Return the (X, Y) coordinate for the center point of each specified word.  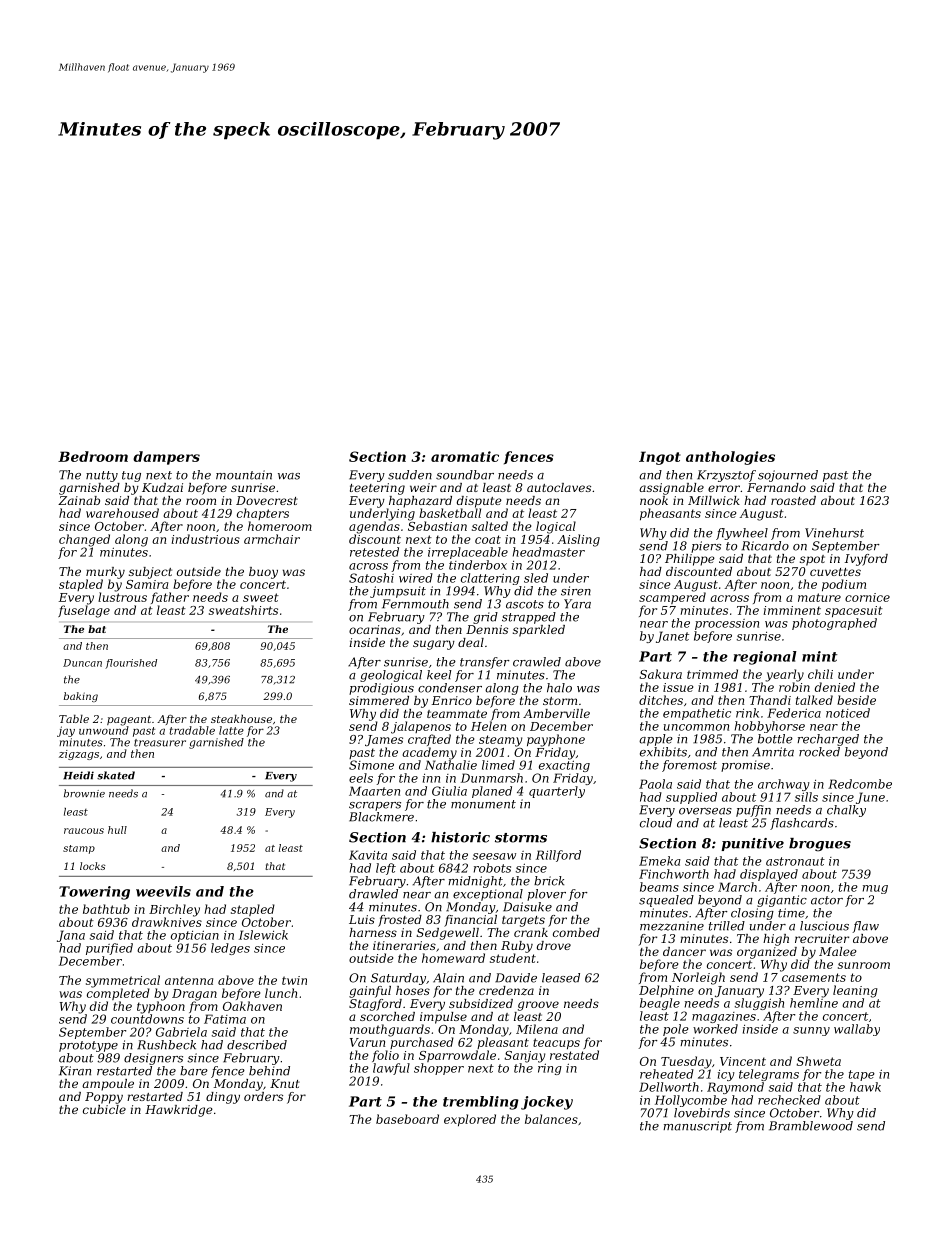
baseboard (407, 1119)
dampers (166, 458)
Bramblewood (811, 1126)
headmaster (549, 552)
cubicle (104, 1109)
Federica (794, 713)
